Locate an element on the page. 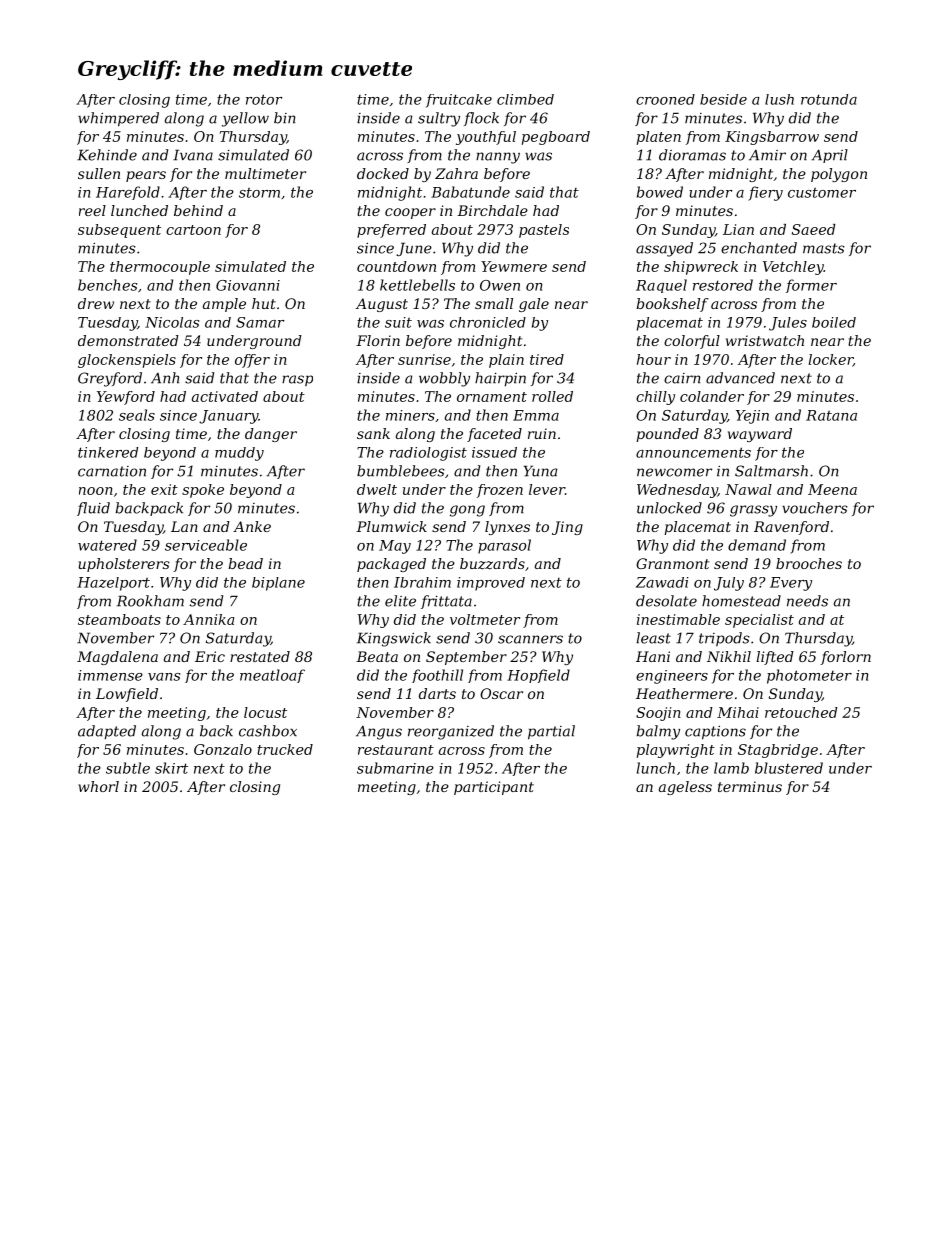  cashbox is located at coordinates (268, 731).
